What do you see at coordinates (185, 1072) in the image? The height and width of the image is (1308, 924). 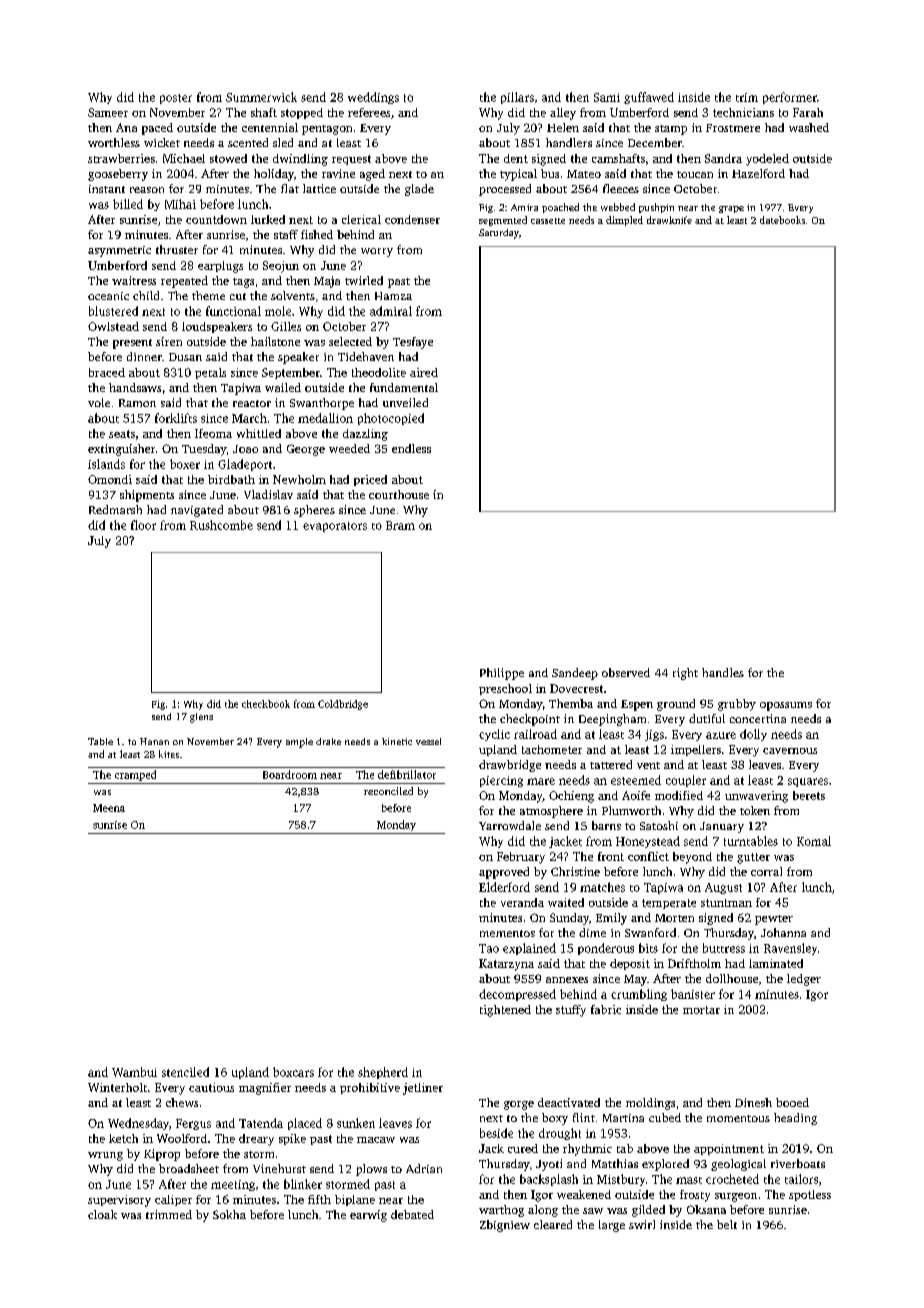 I see `stenciled` at bounding box center [185, 1072].
